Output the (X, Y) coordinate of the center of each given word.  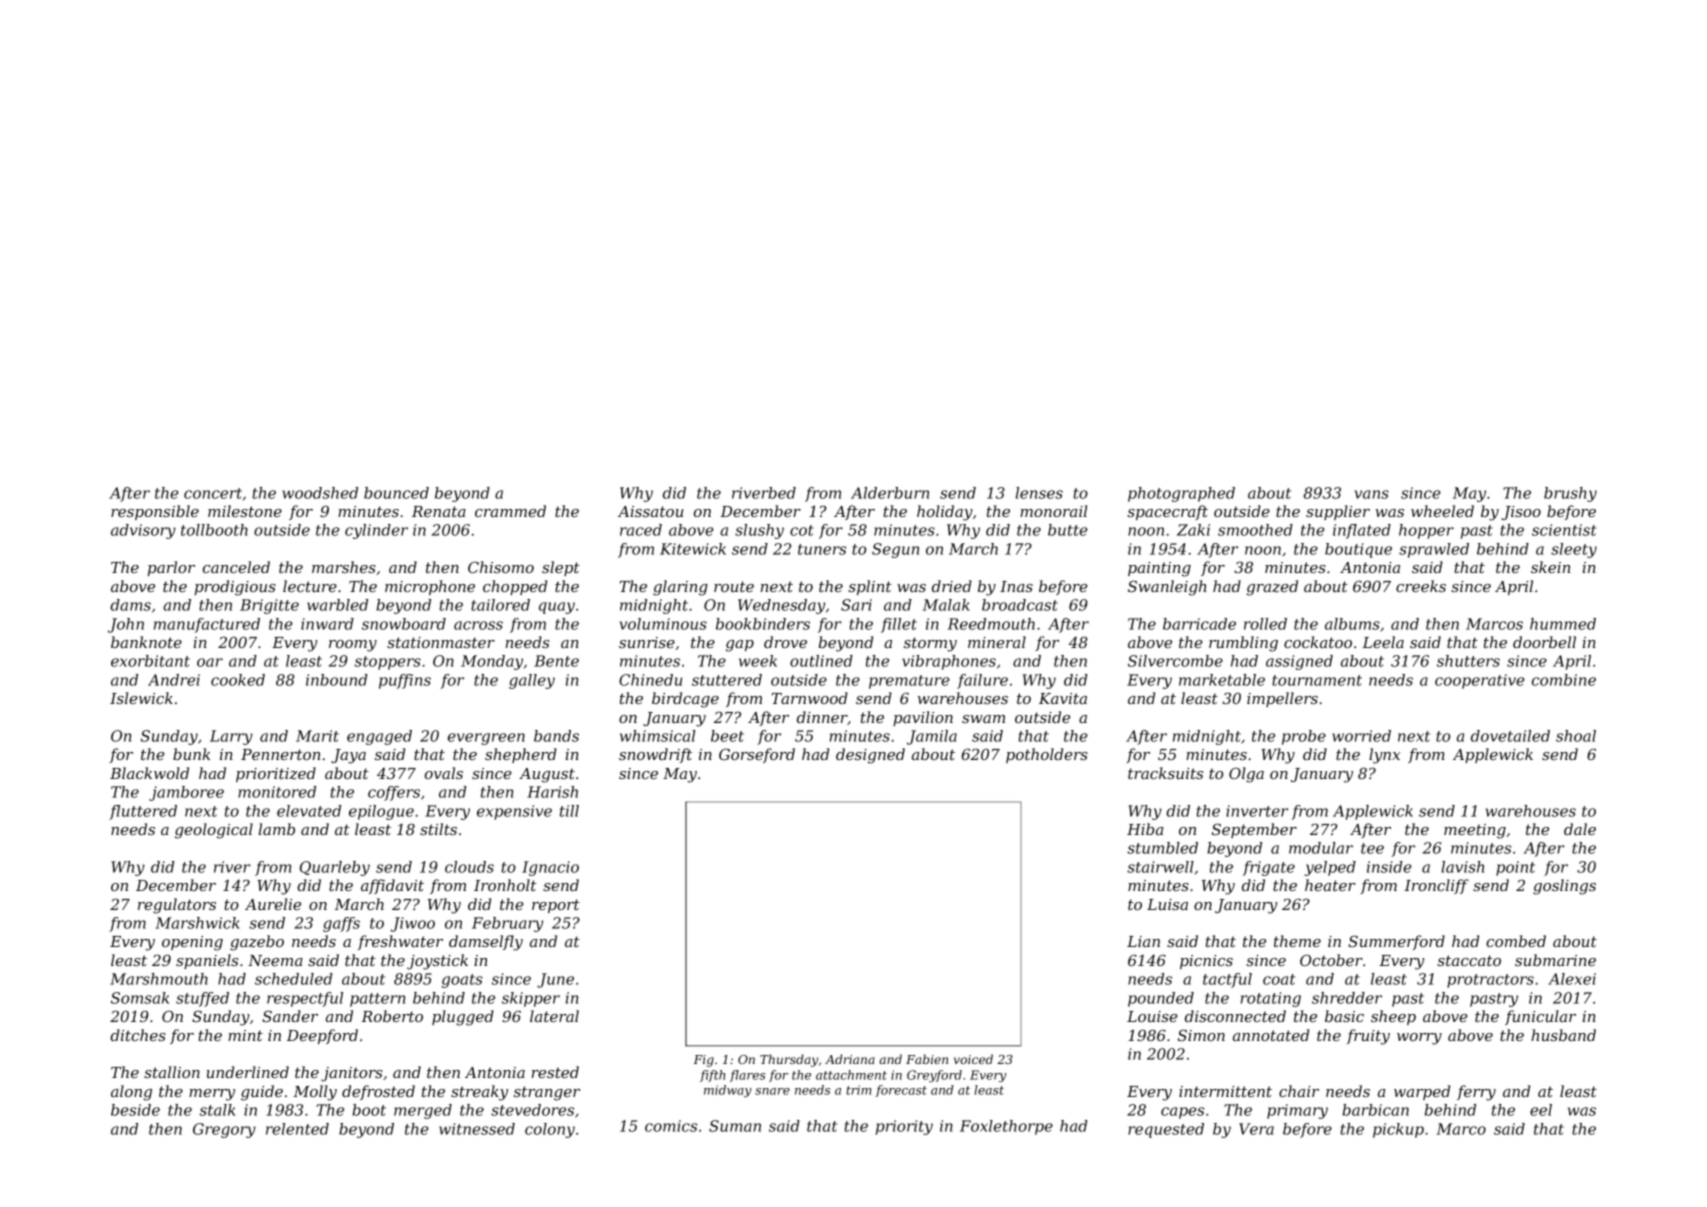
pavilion (923, 718)
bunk (191, 754)
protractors (1490, 981)
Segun (895, 550)
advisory (143, 531)
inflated (1362, 531)
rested (555, 1072)
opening (192, 943)
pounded (1161, 999)
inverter (1257, 811)
